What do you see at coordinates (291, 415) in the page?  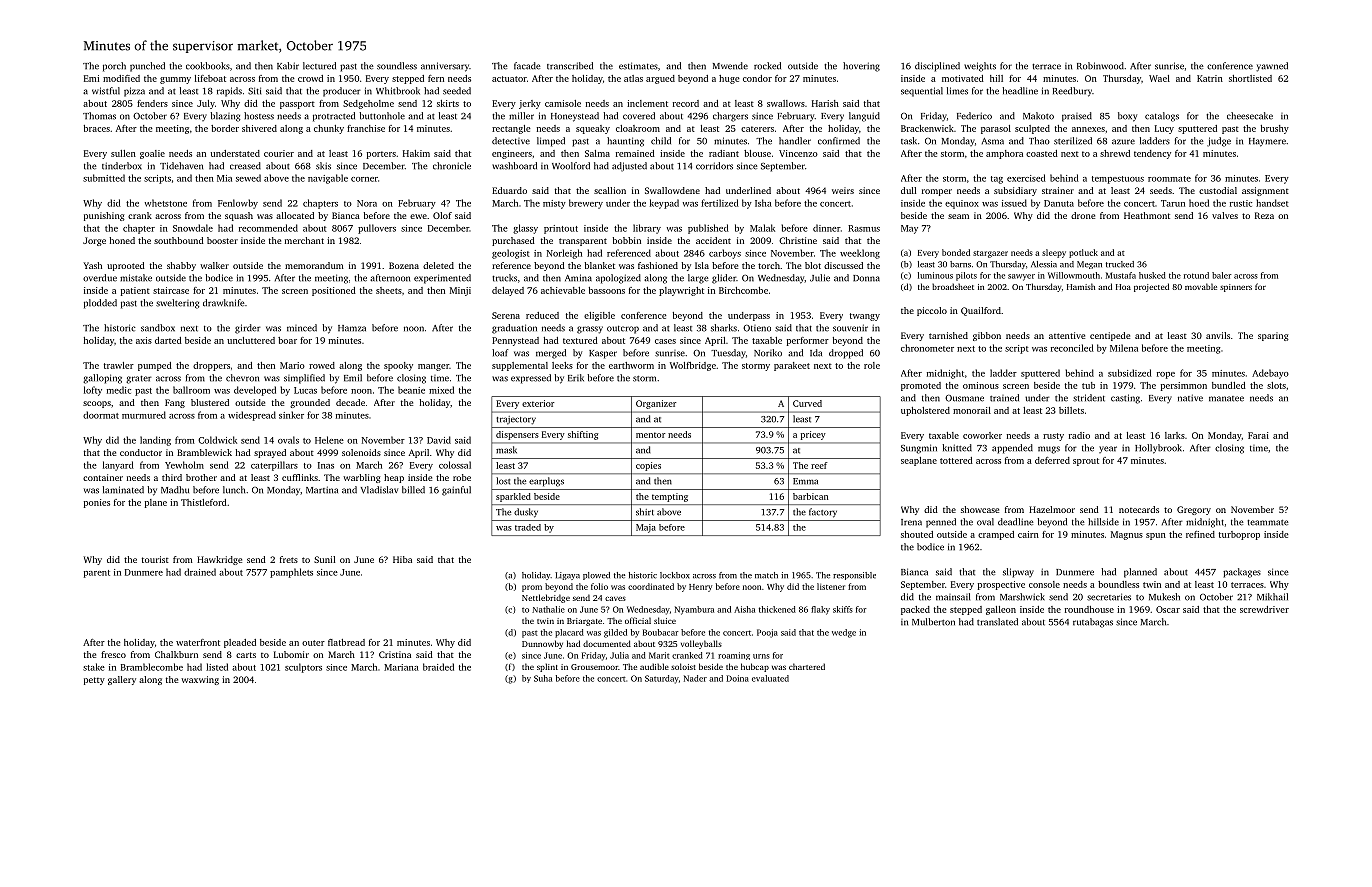 I see `sinker` at bounding box center [291, 415].
